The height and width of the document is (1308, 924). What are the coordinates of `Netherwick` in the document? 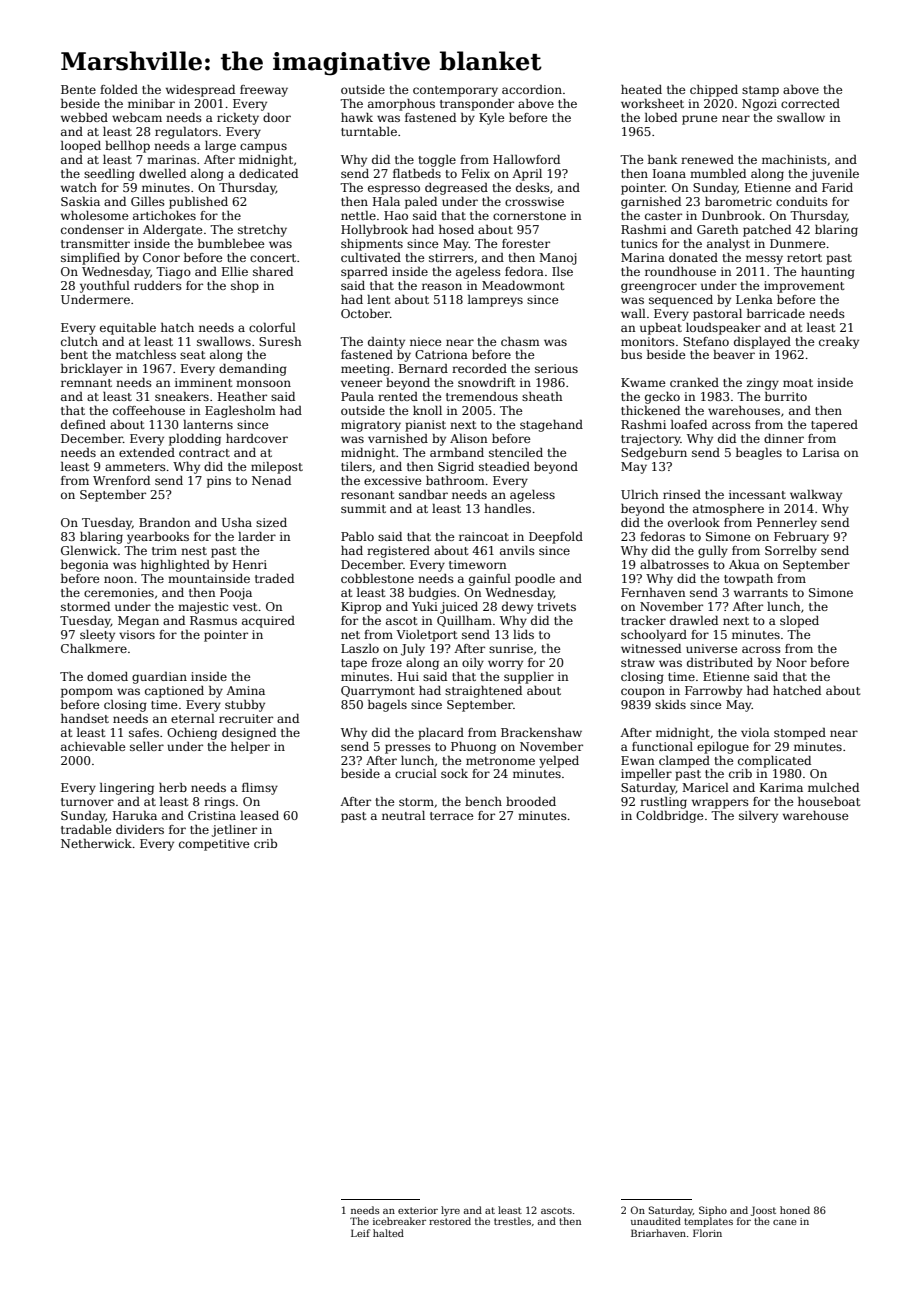 It's located at (96, 843).
